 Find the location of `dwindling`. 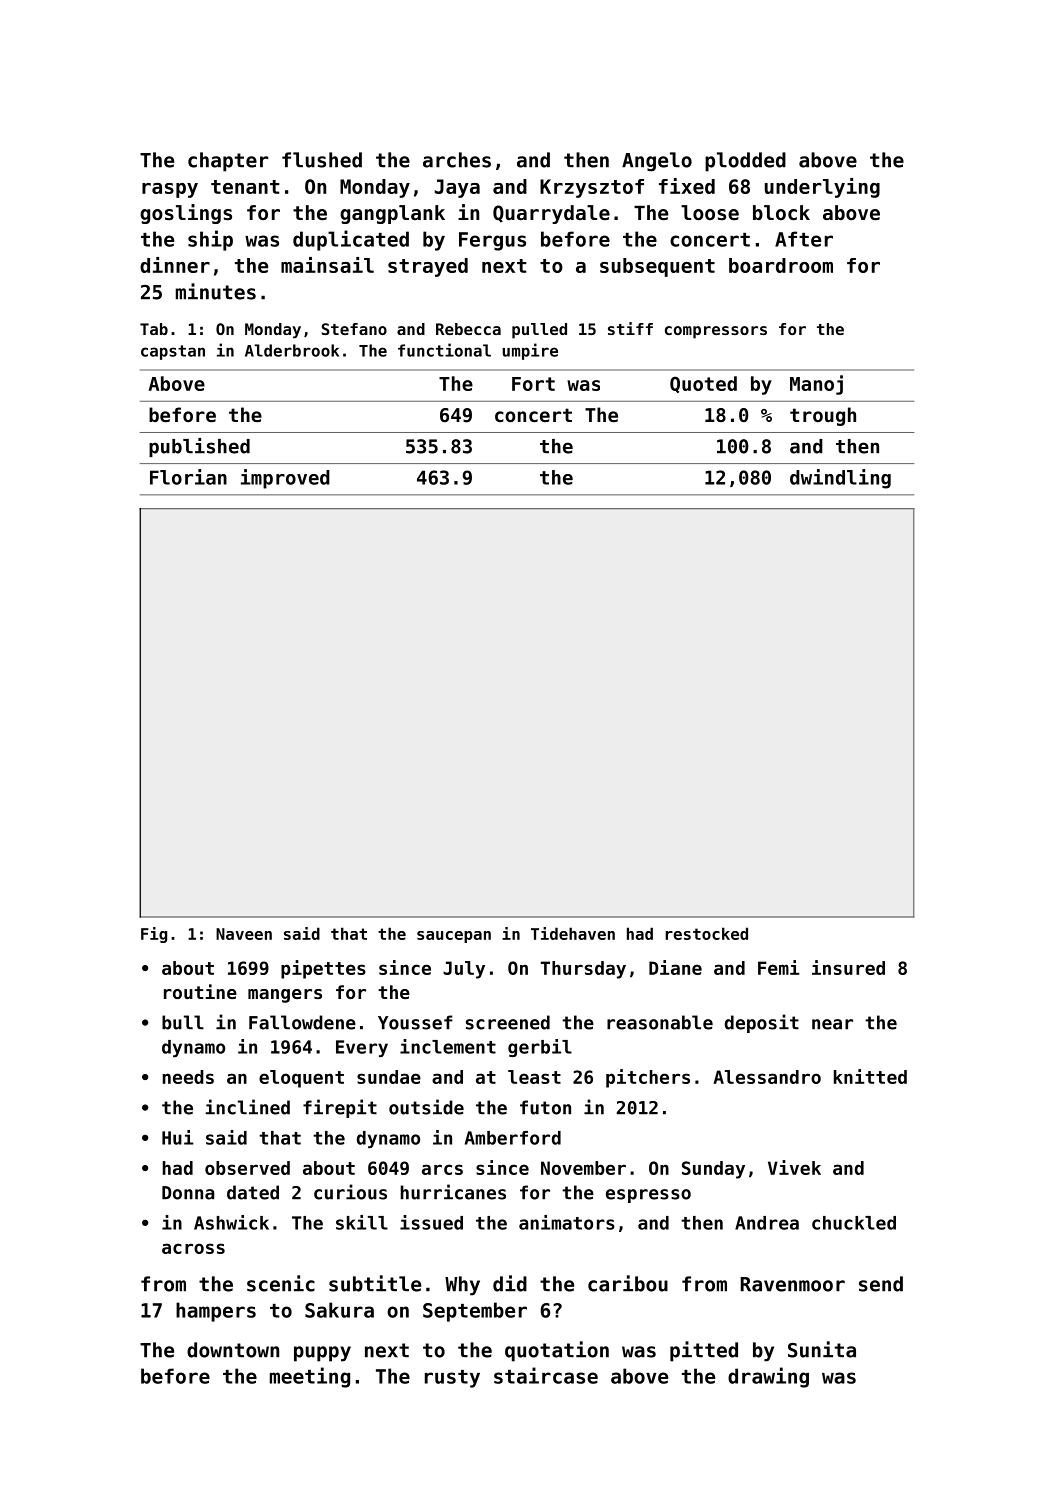

dwindling is located at coordinates (840, 479).
